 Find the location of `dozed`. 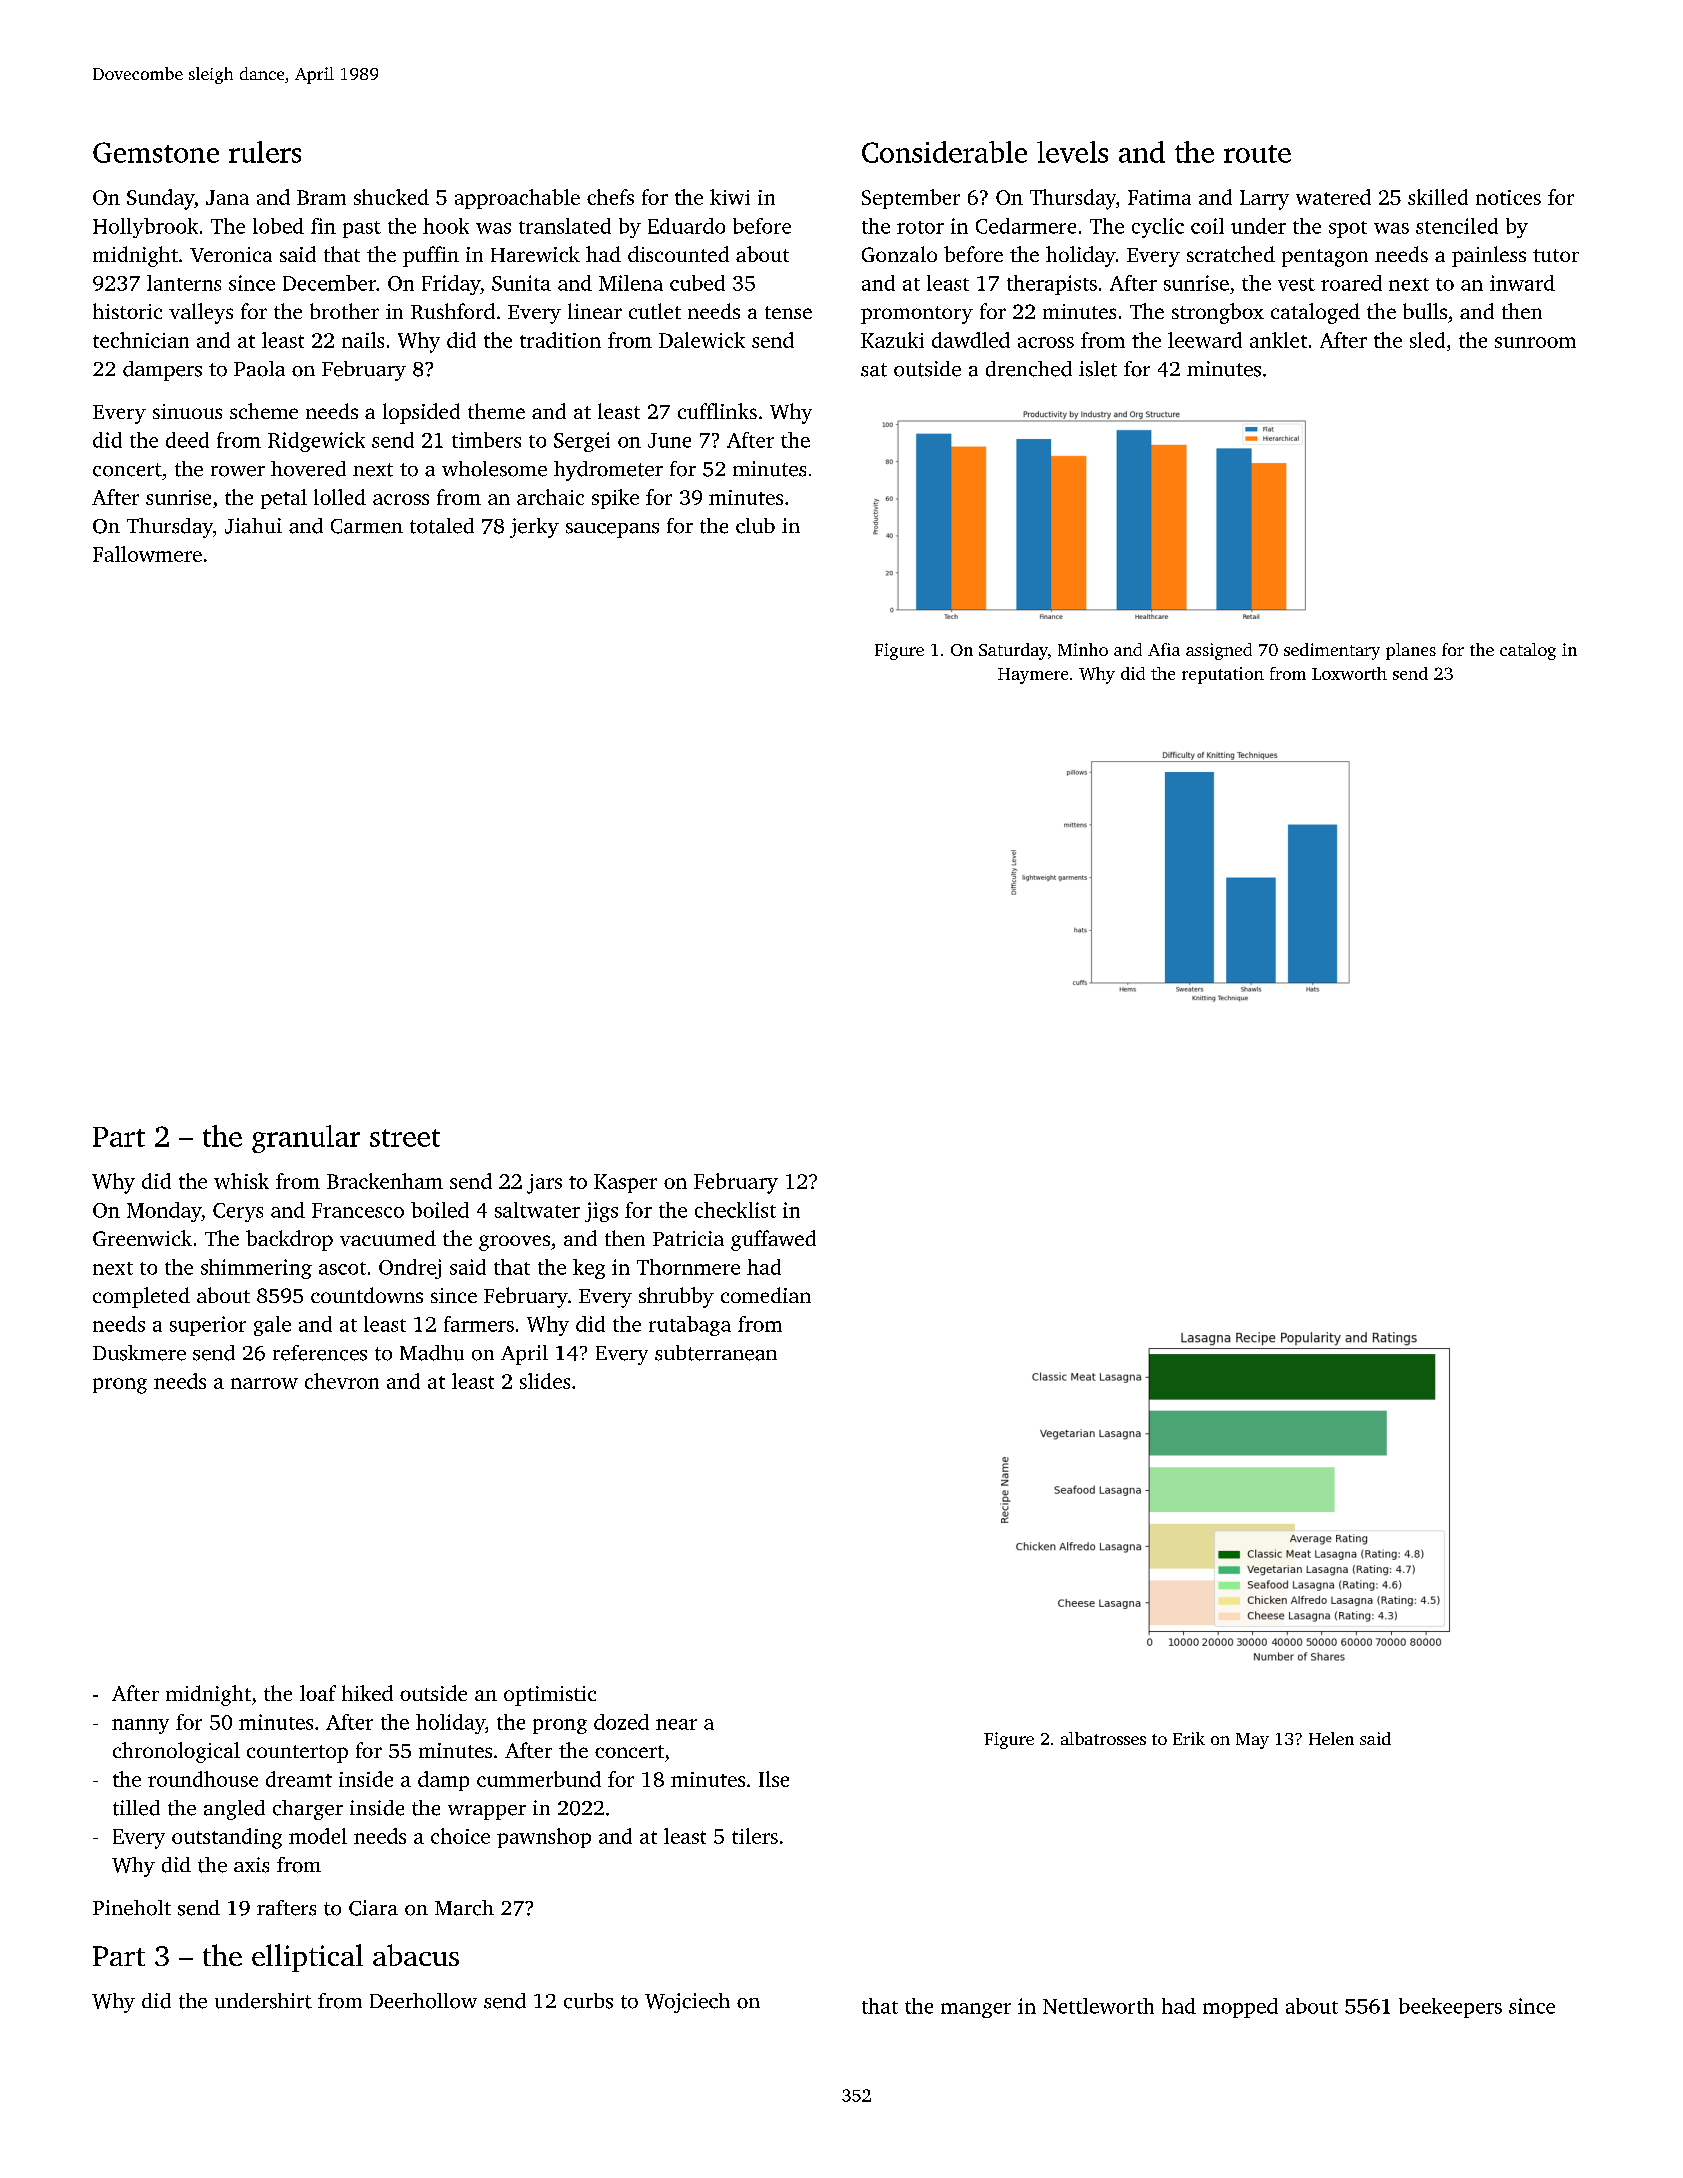

dozed is located at coordinates (621, 1722).
